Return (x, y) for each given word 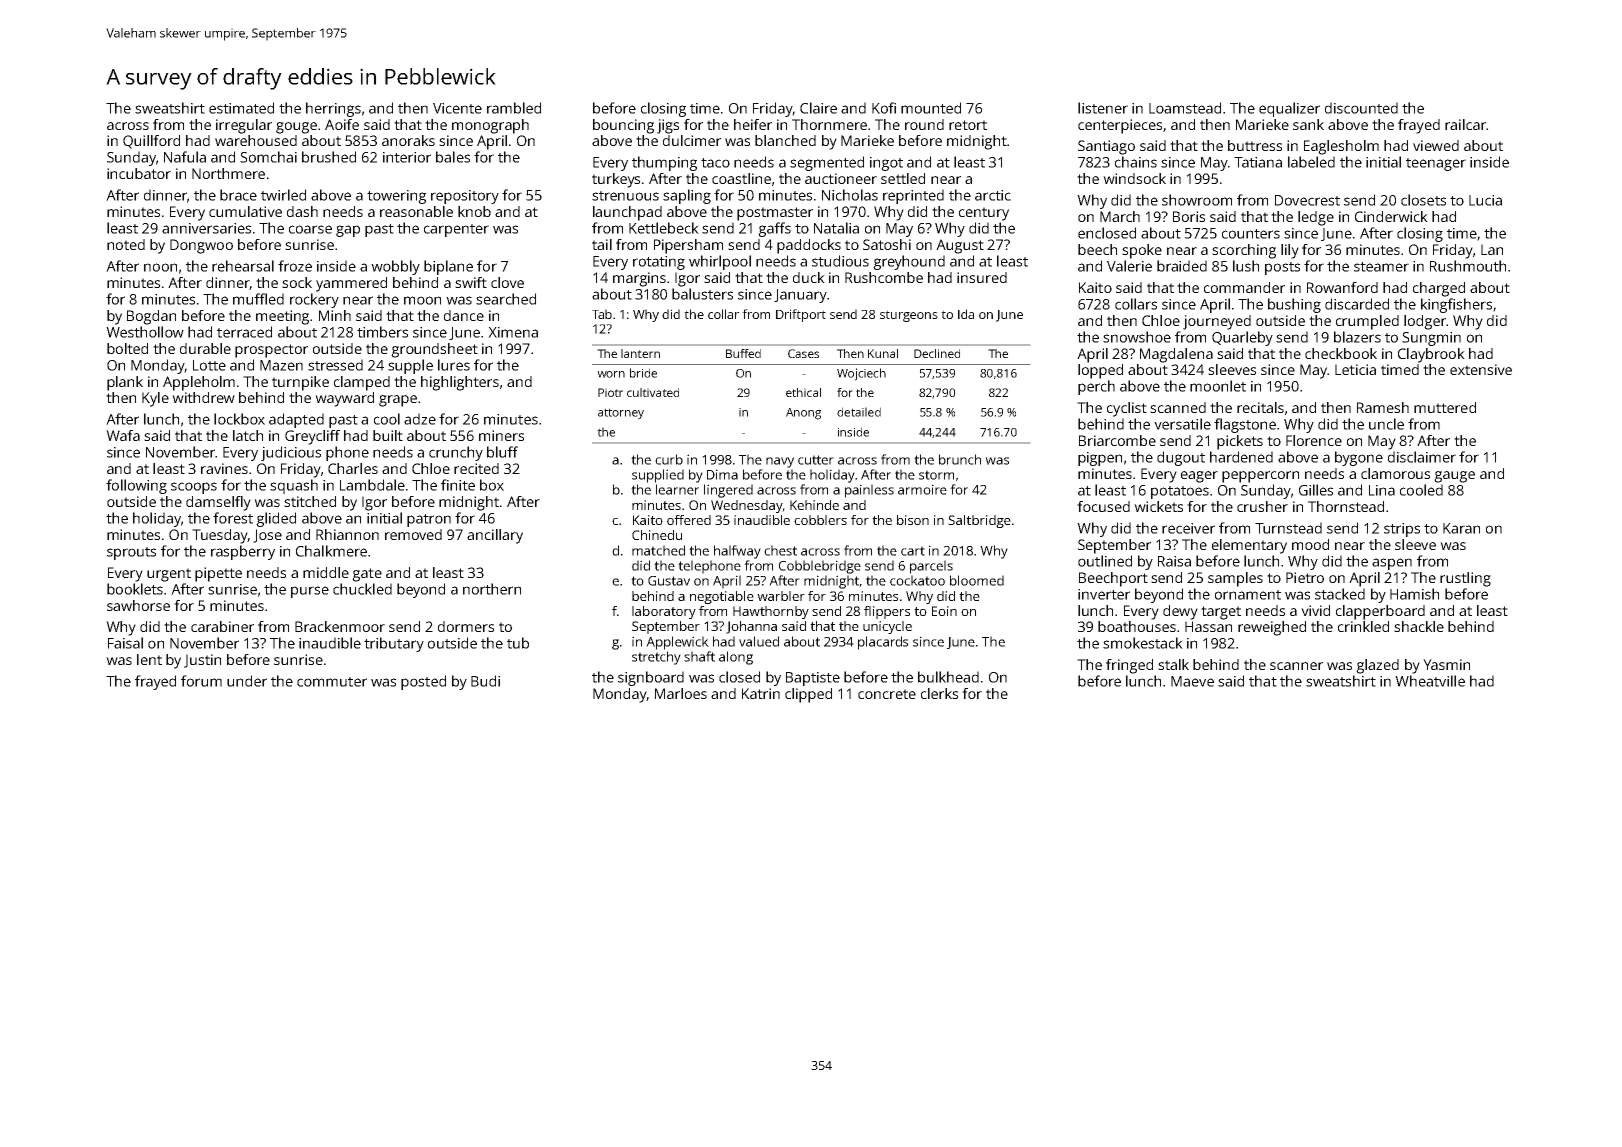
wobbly (395, 267)
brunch (960, 459)
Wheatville (1430, 681)
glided (276, 519)
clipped (808, 695)
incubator (139, 173)
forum (201, 681)
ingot (886, 164)
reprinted (913, 196)
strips (1402, 530)
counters (1251, 234)
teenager (1436, 164)
